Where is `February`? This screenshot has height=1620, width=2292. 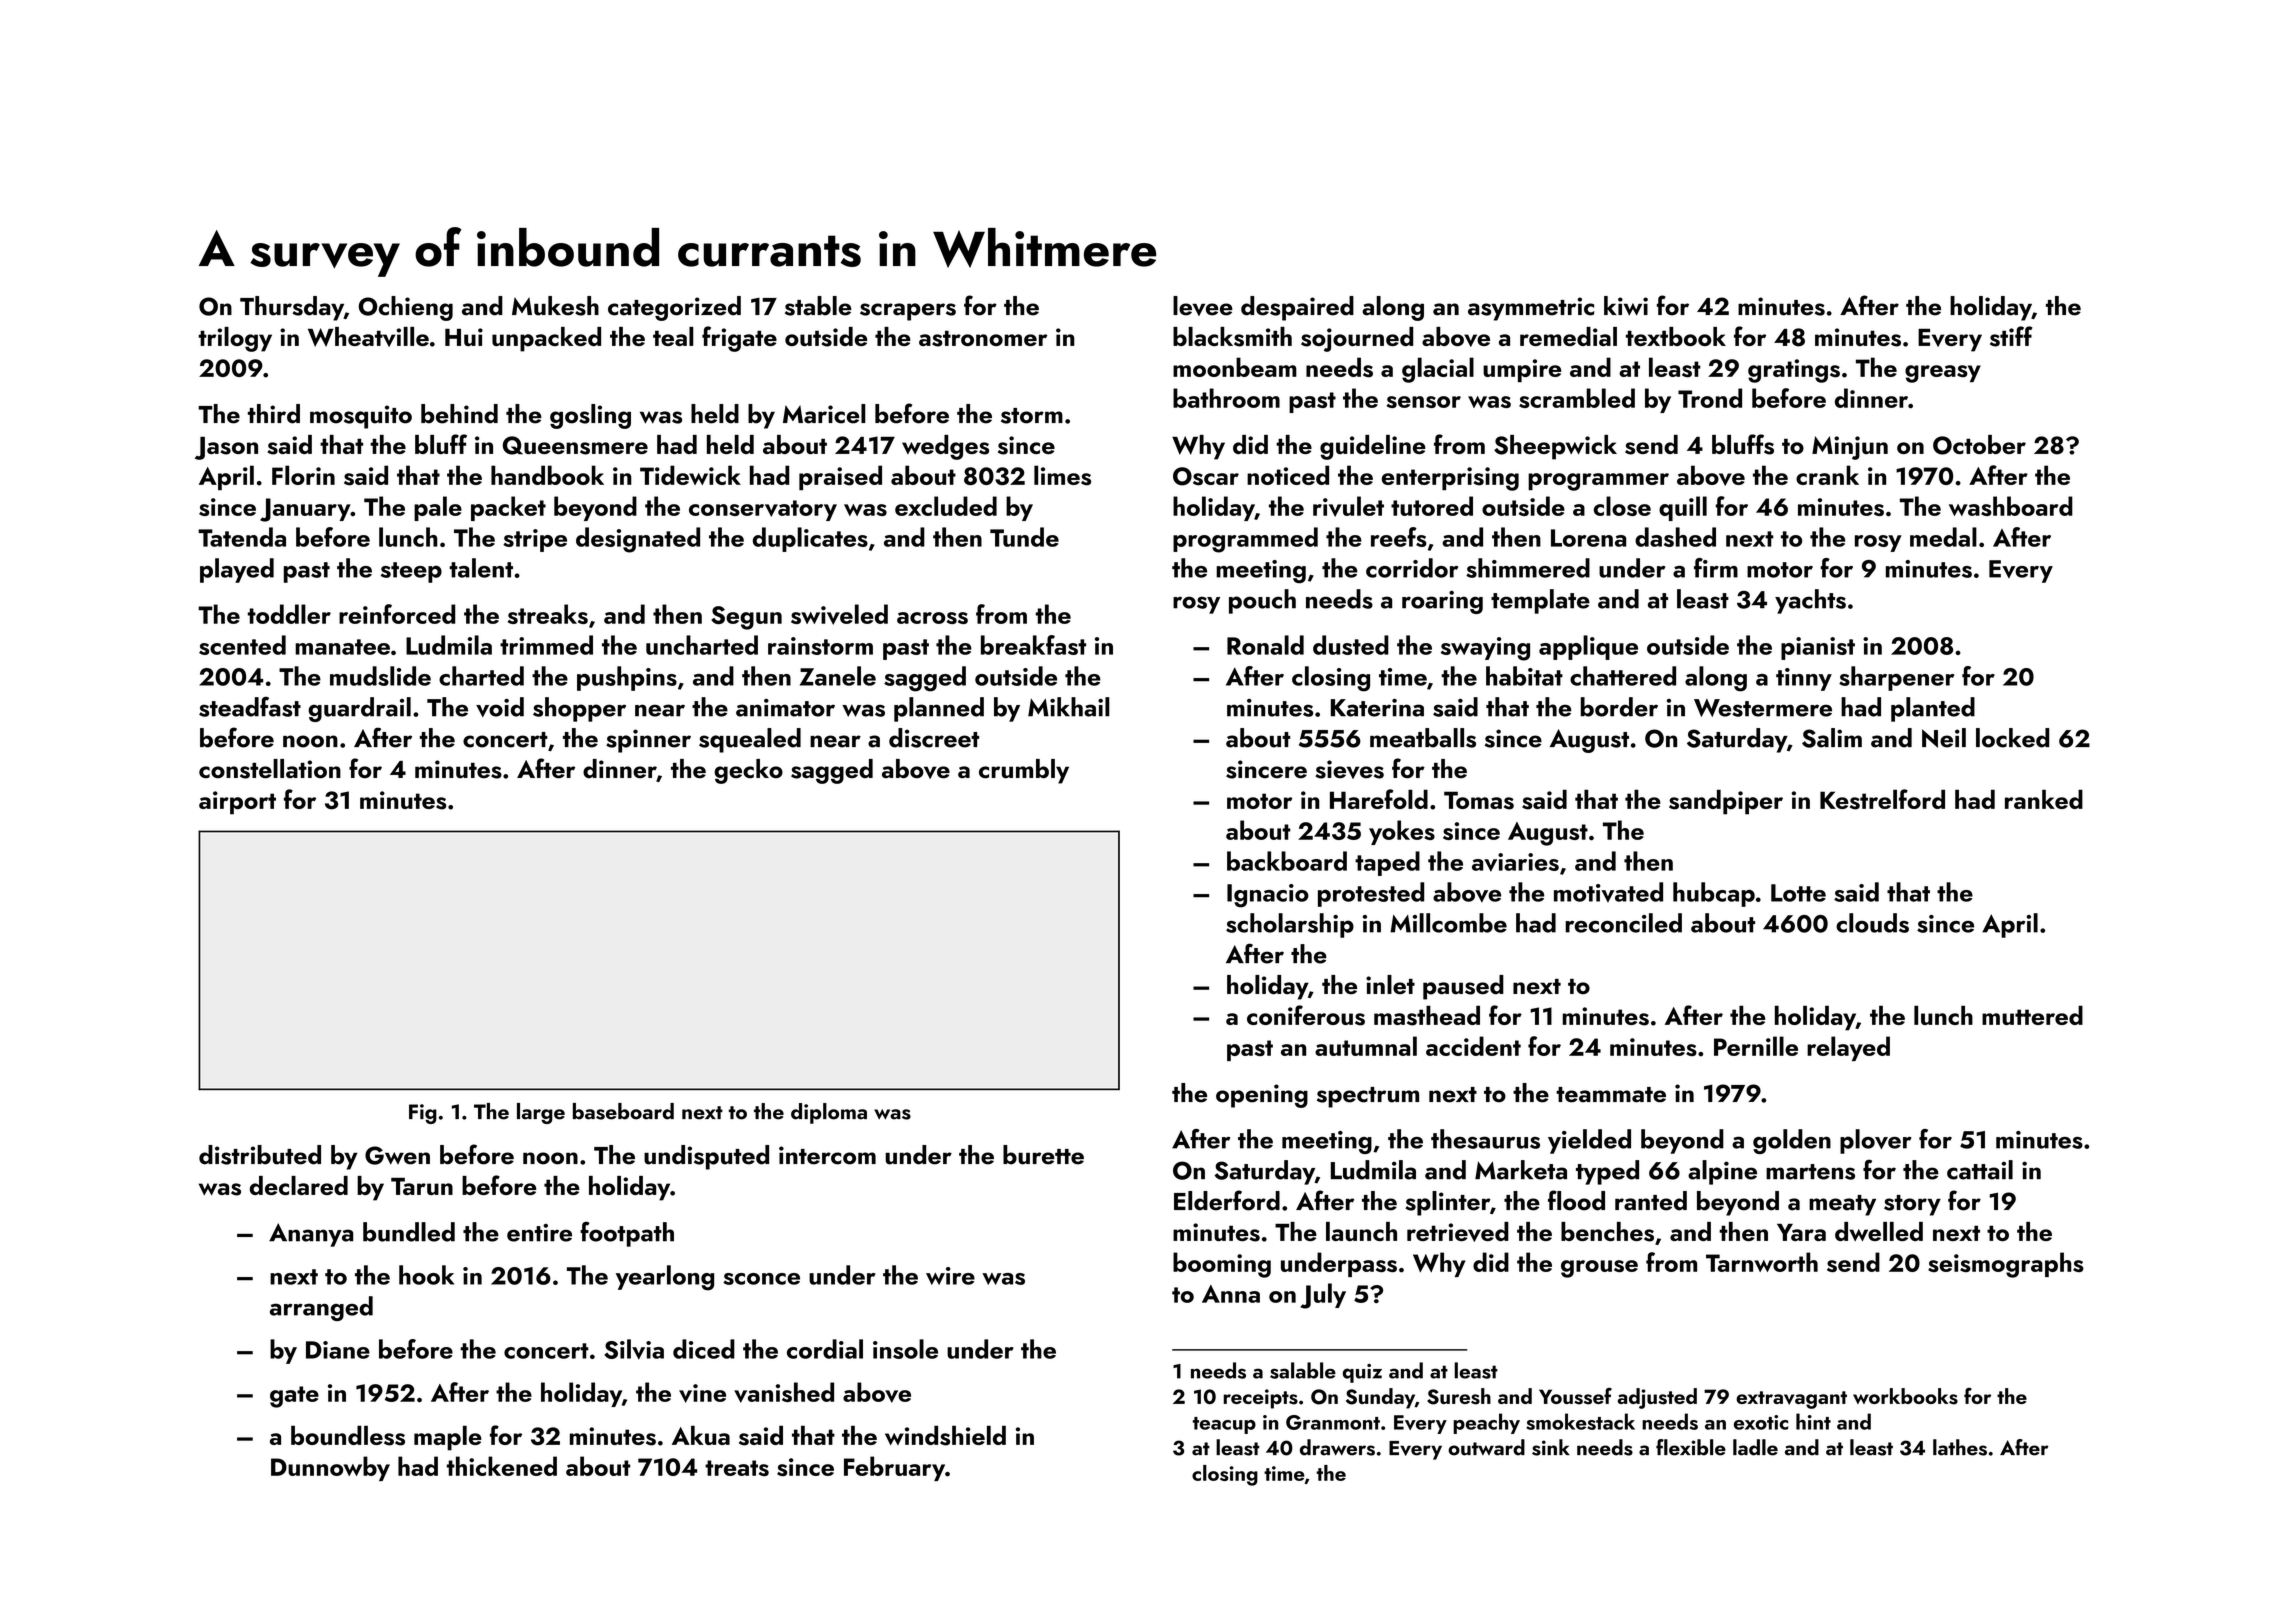
February is located at coordinates (894, 1468).
